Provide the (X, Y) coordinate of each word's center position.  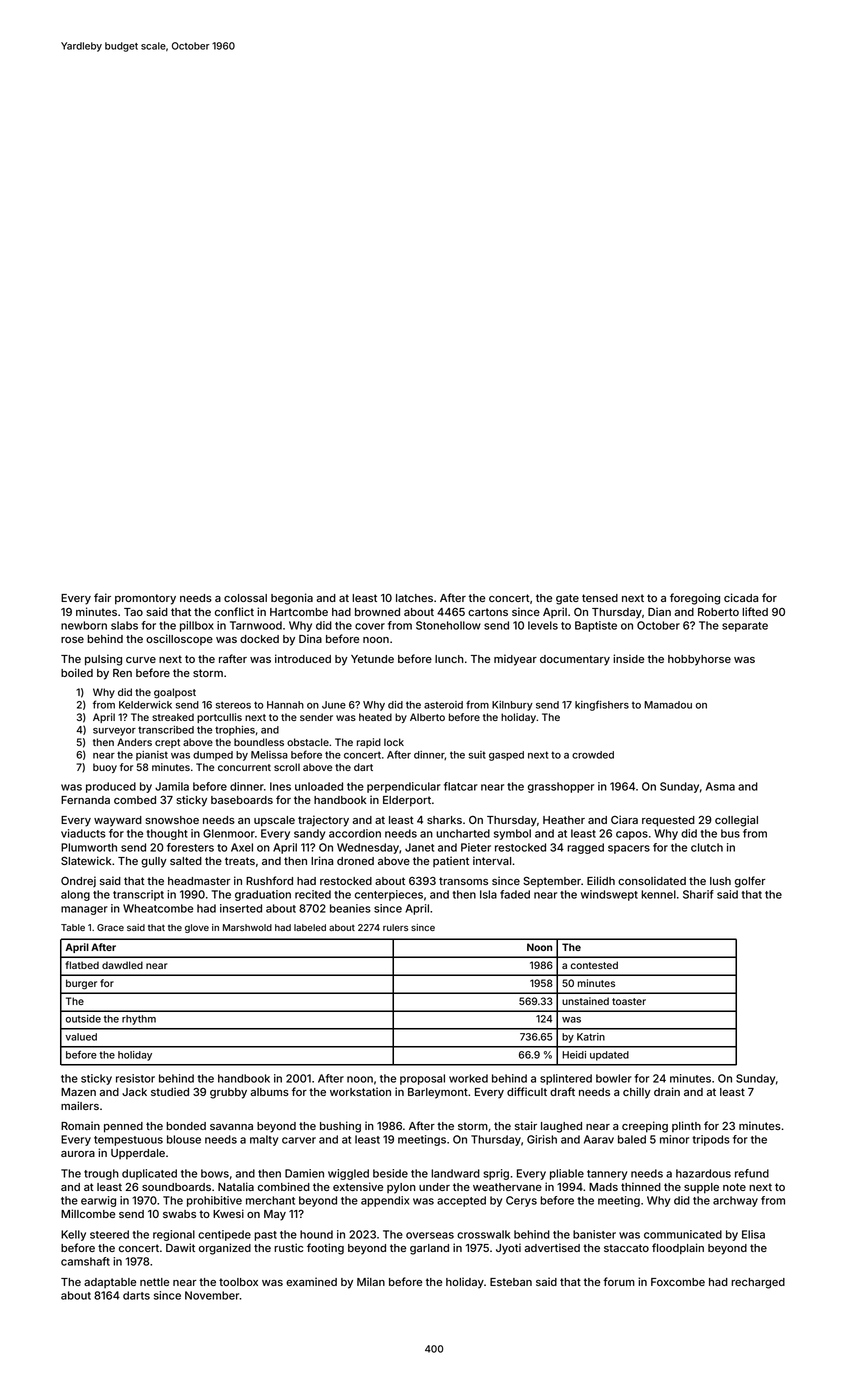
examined (311, 1281)
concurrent (244, 767)
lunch (449, 659)
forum (619, 1281)
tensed (600, 598)
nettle (154, 1282)
